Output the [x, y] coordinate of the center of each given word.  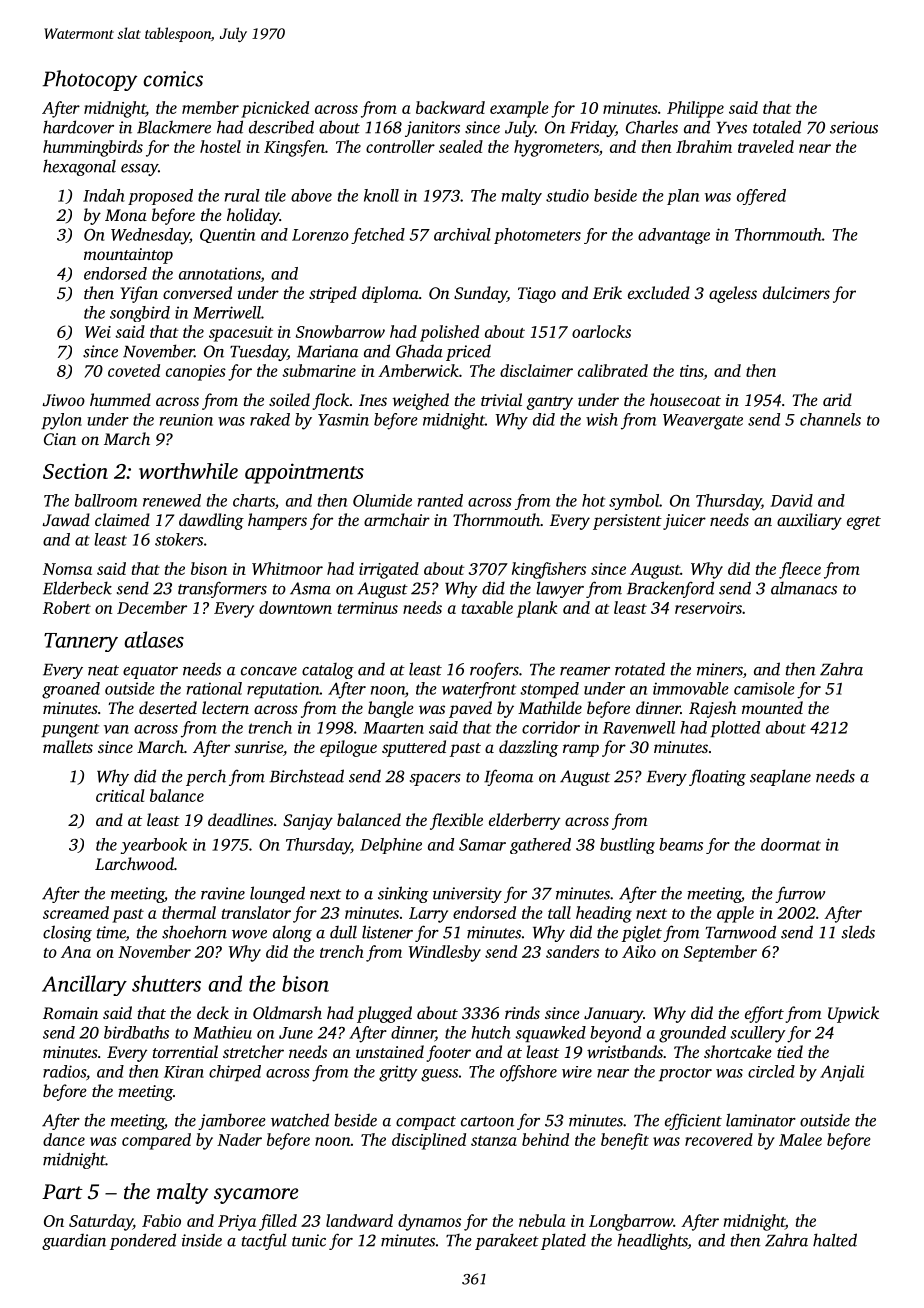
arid [837, 399]
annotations [220, 273]
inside [202, 1240]
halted [835, 1240]
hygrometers [556, 148]
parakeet [507, 1241]
